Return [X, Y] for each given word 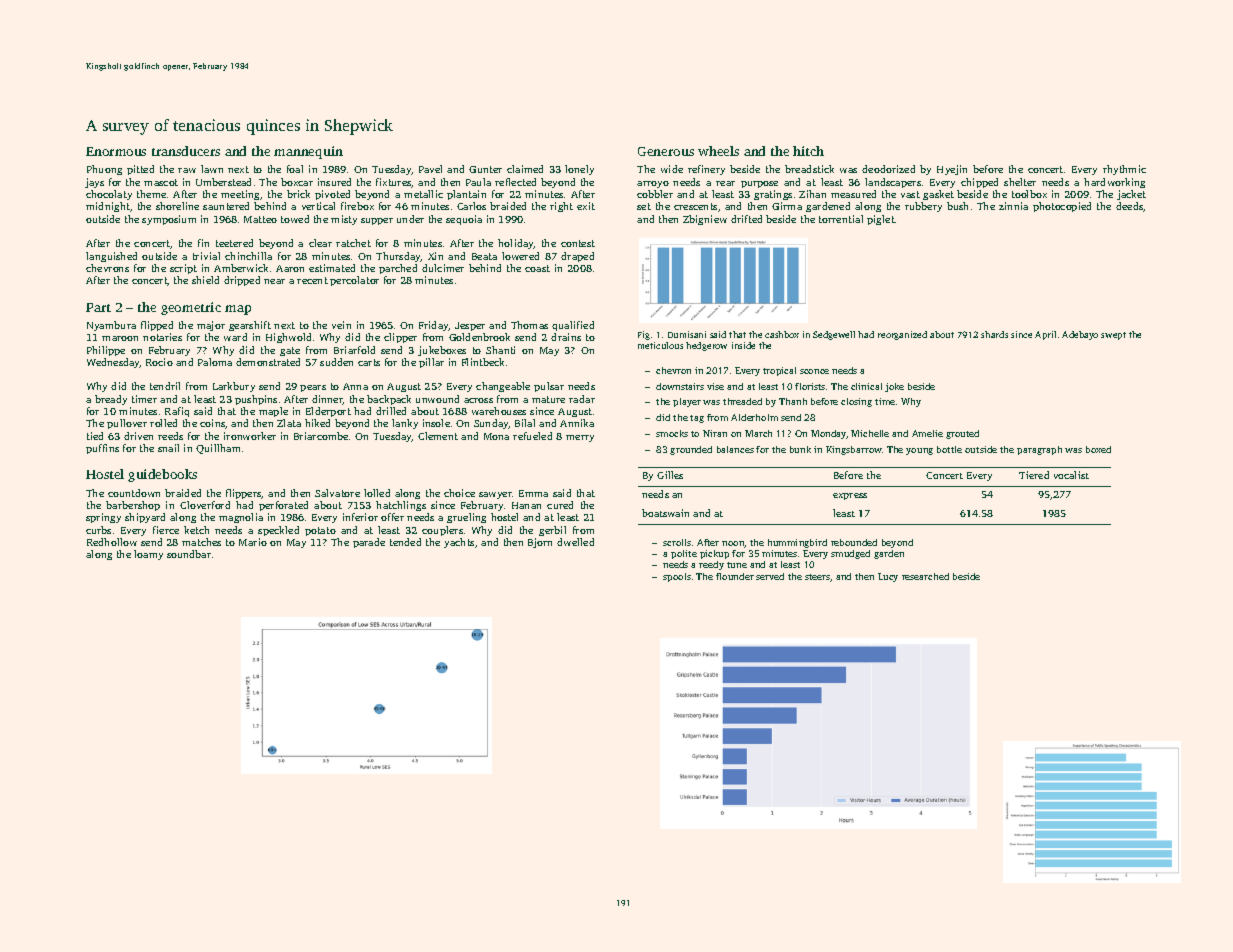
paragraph [1039, 450]
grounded [691, 450]
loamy [148, 555]
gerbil [552, 531]
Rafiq [177, 412]
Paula [478, 182]
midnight [108, 207]
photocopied [1062, 207]
